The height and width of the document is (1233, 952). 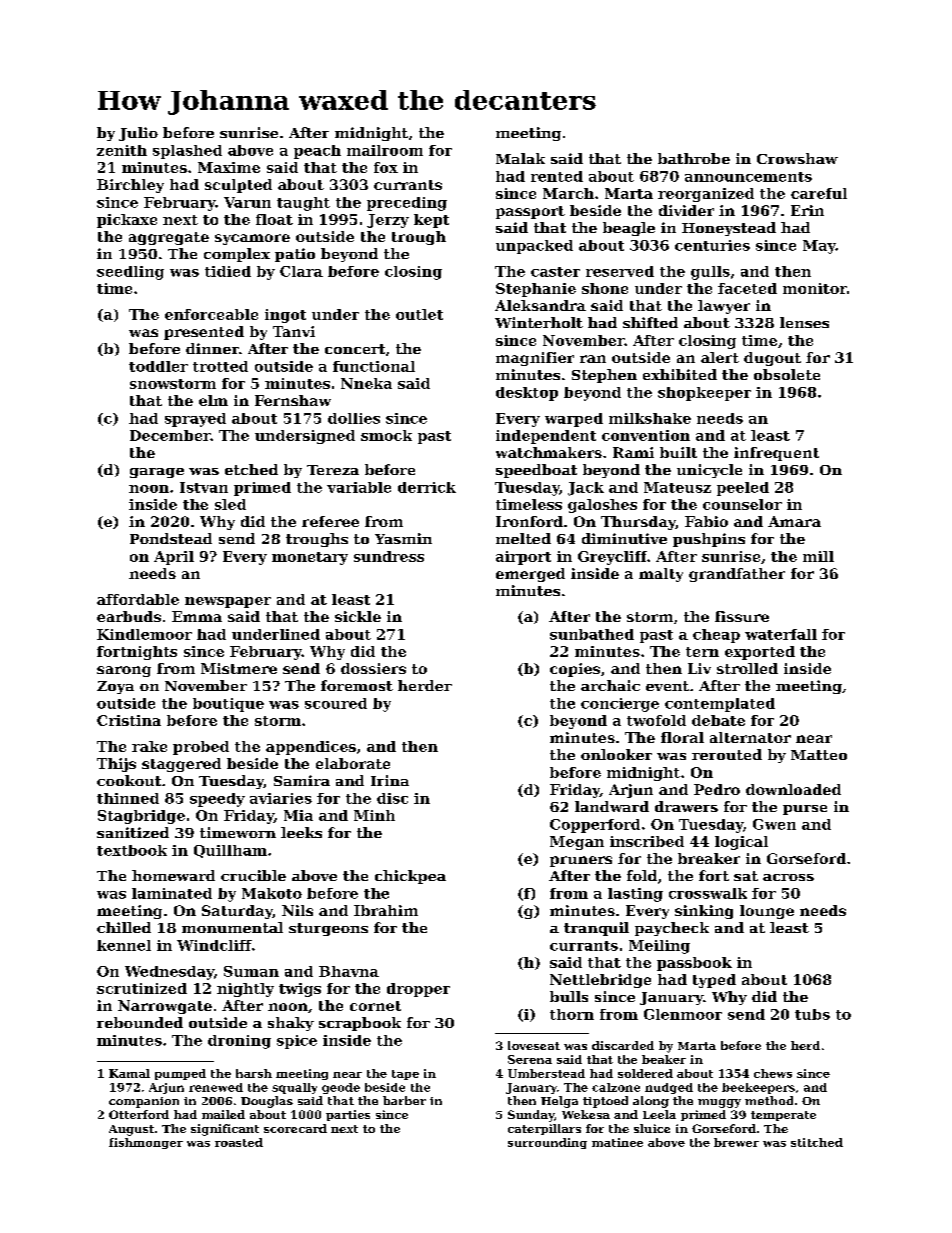 I want to click on infrequent, so click(x=776, y=454).
